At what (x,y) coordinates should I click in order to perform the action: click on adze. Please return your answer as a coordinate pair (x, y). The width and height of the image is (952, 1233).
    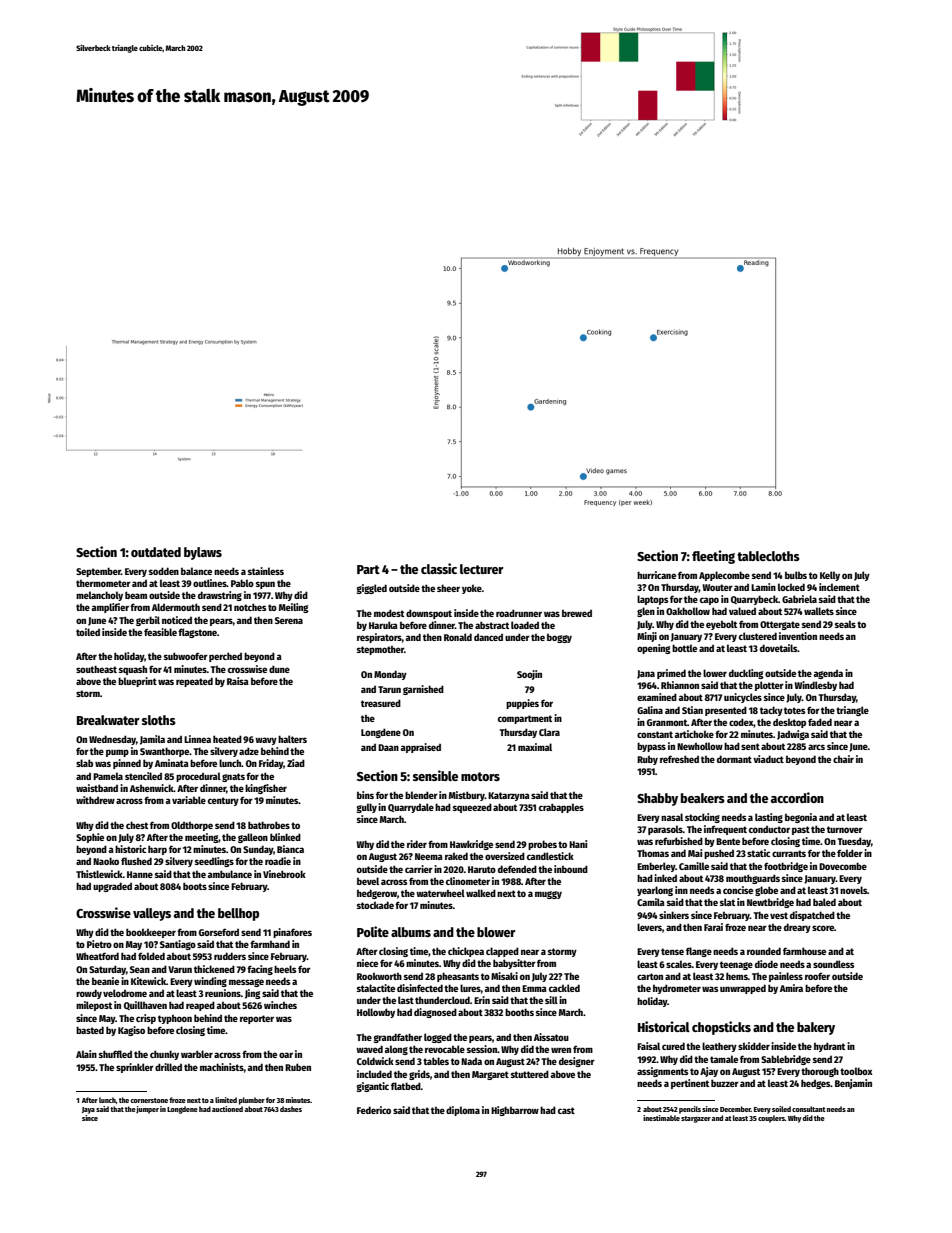
    Looking at the image, I should click on (249, 751).
